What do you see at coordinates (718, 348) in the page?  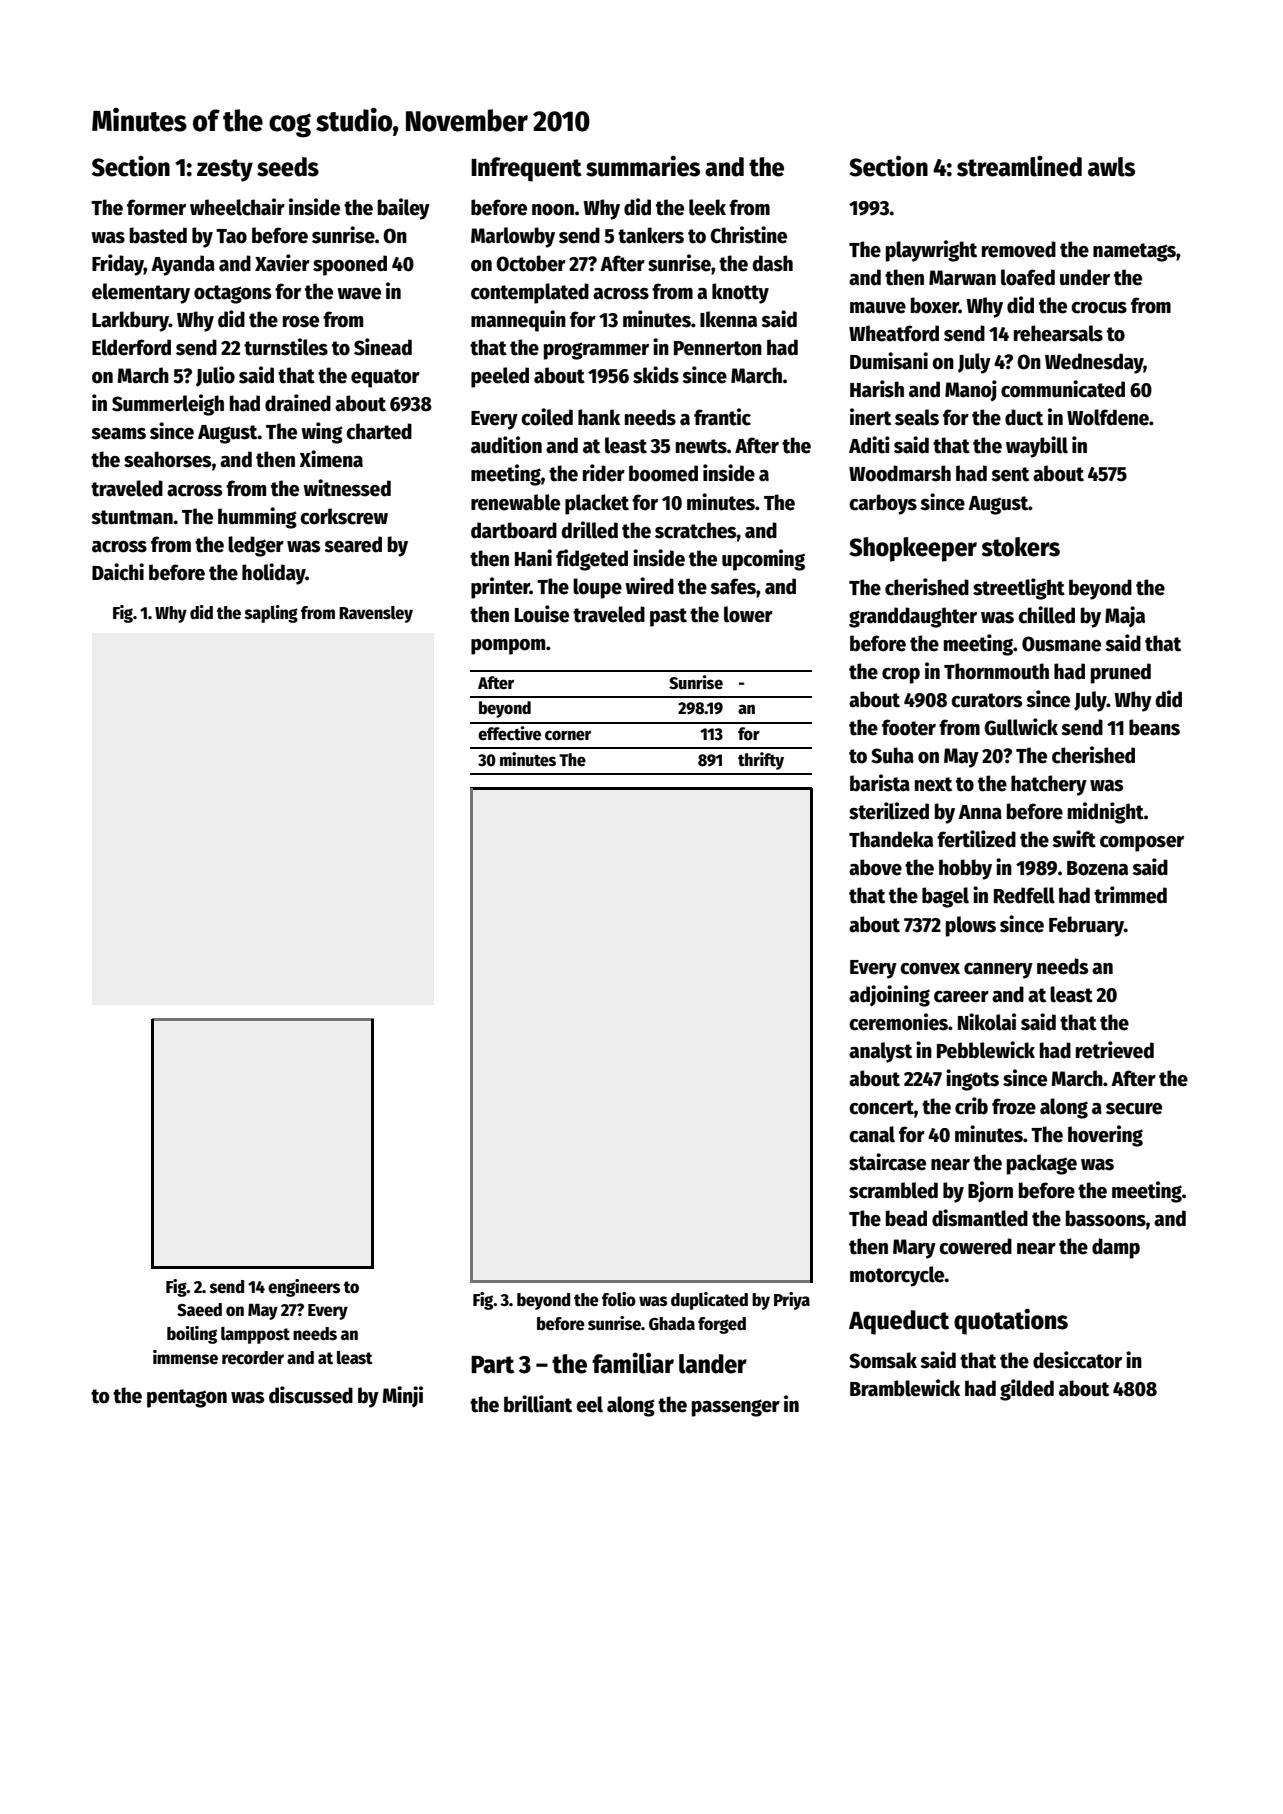 I see `Pennerton` at bounding box center [718, 348].
